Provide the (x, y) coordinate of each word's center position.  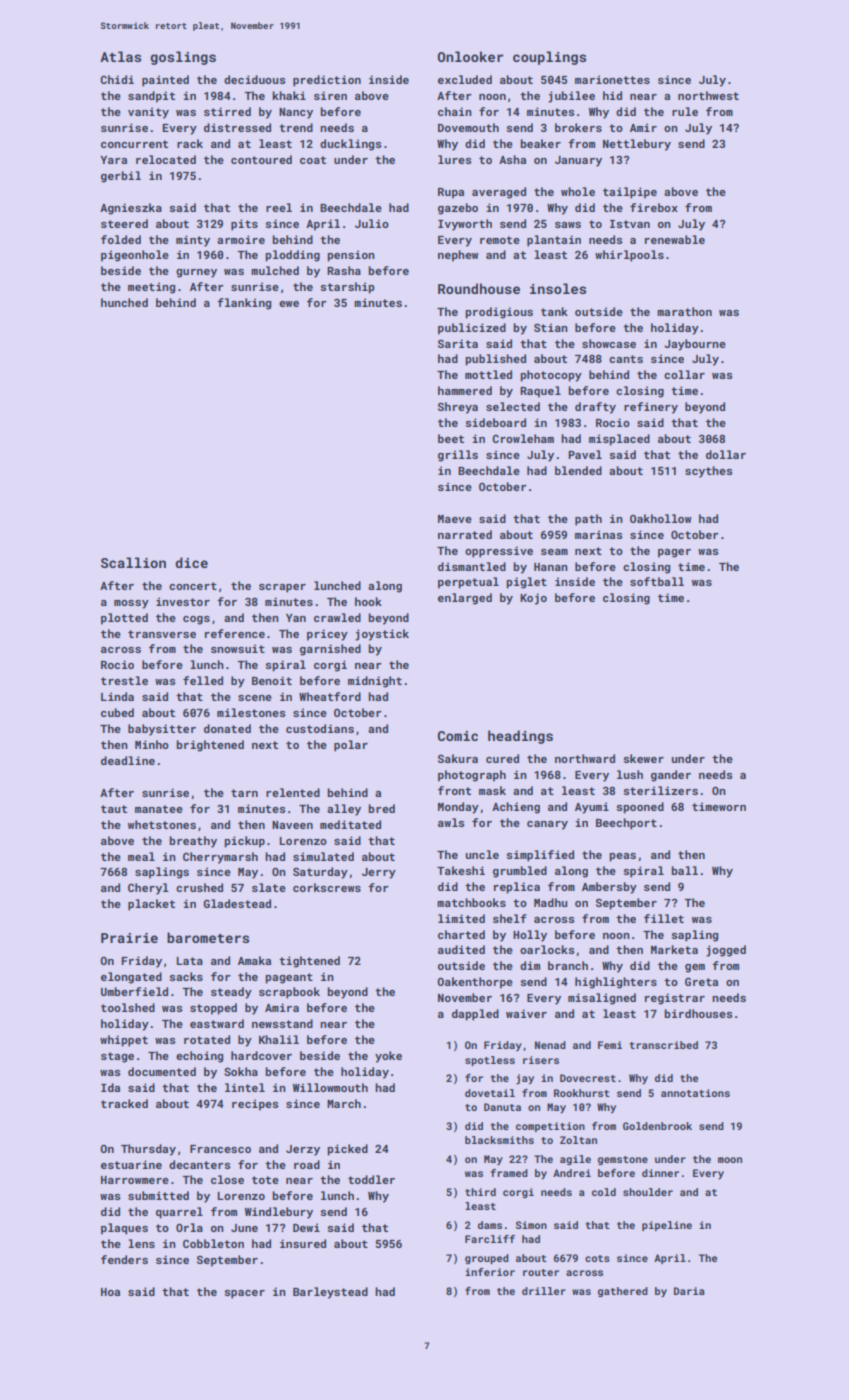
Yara (113, 160)
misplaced (619, 440)
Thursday (148, 1150)
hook (368, 601)
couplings (549, 58)
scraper (282, 588)
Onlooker (470, 56)
